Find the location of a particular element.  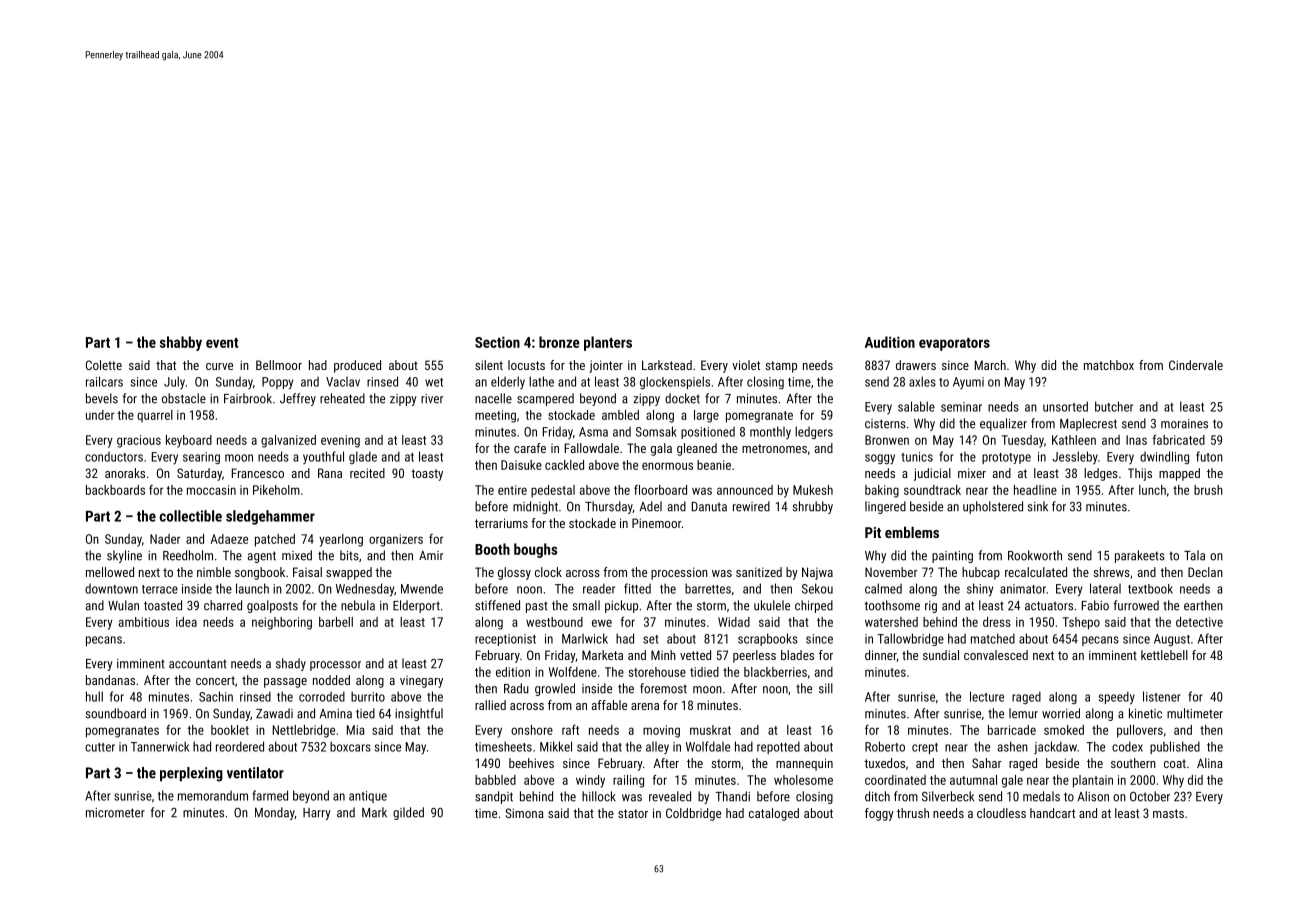

Fabio is located at coordinates (1095, 605).
